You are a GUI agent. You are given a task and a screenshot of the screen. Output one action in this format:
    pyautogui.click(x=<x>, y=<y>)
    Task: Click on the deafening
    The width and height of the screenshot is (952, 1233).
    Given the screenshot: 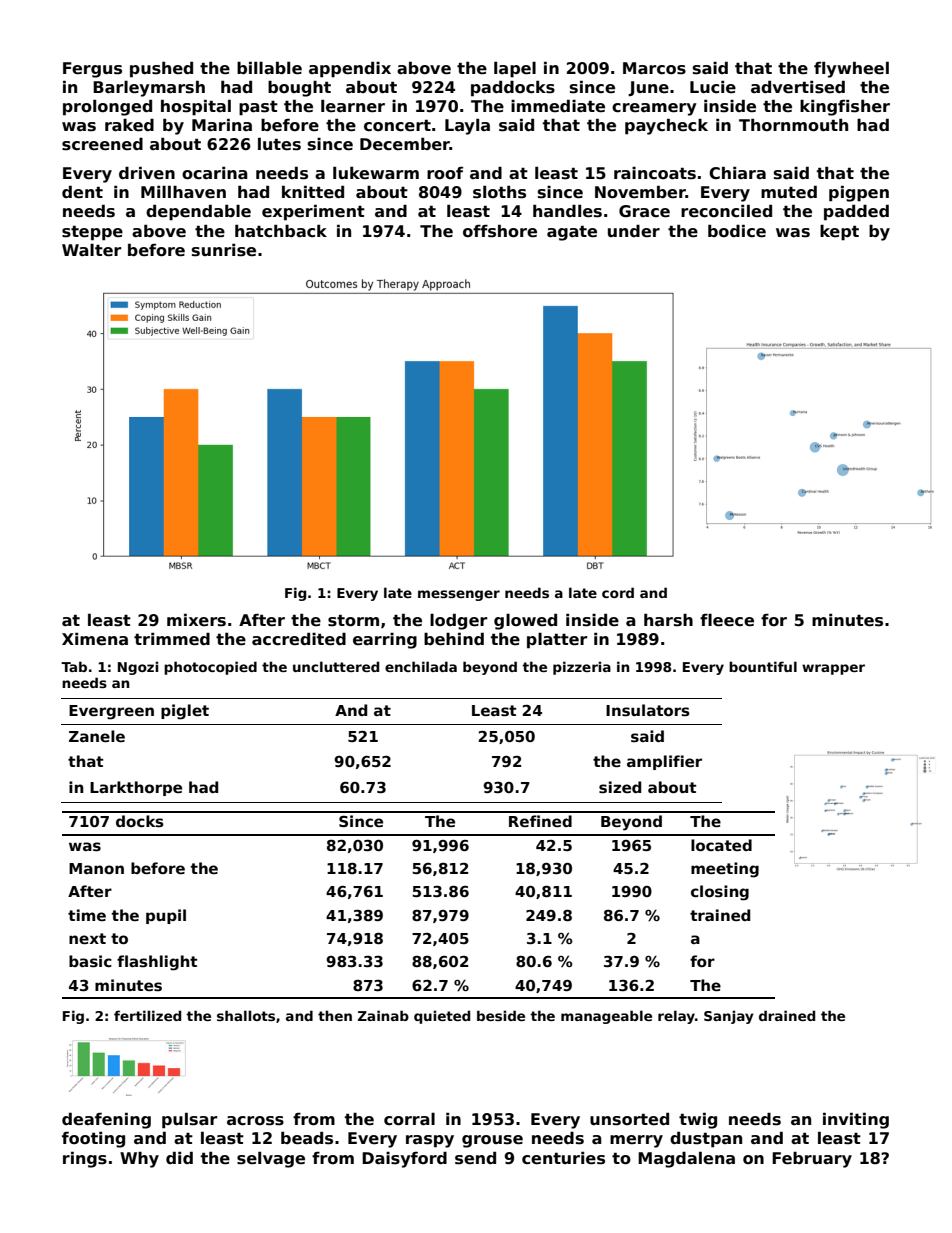 What is the action you would take?
    pyautogui.click(x=106, y=1120)
